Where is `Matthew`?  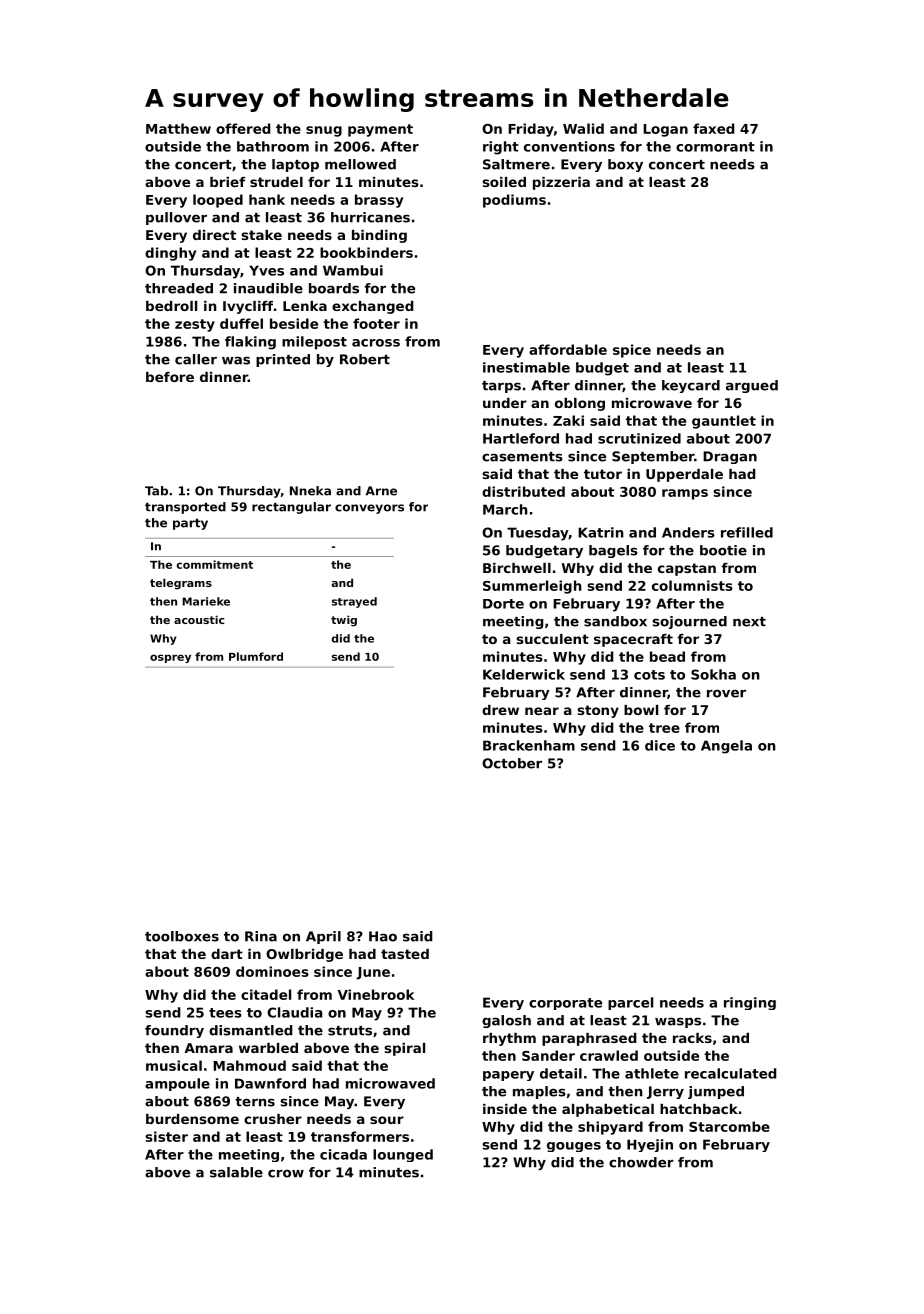 Matthew is located at coordinates (178, 128).
